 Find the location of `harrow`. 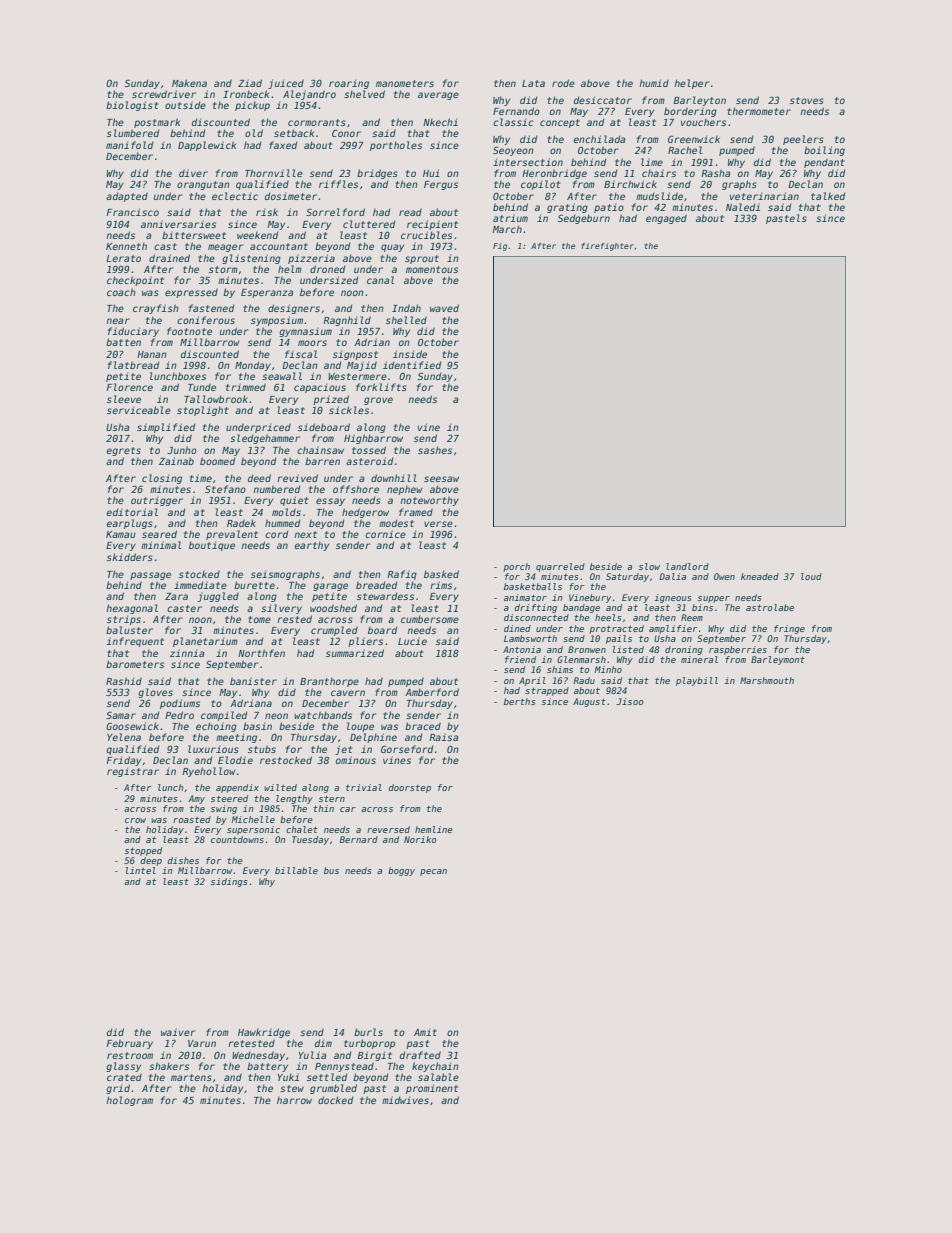

harrow is located at coordinates (294, 1100).
